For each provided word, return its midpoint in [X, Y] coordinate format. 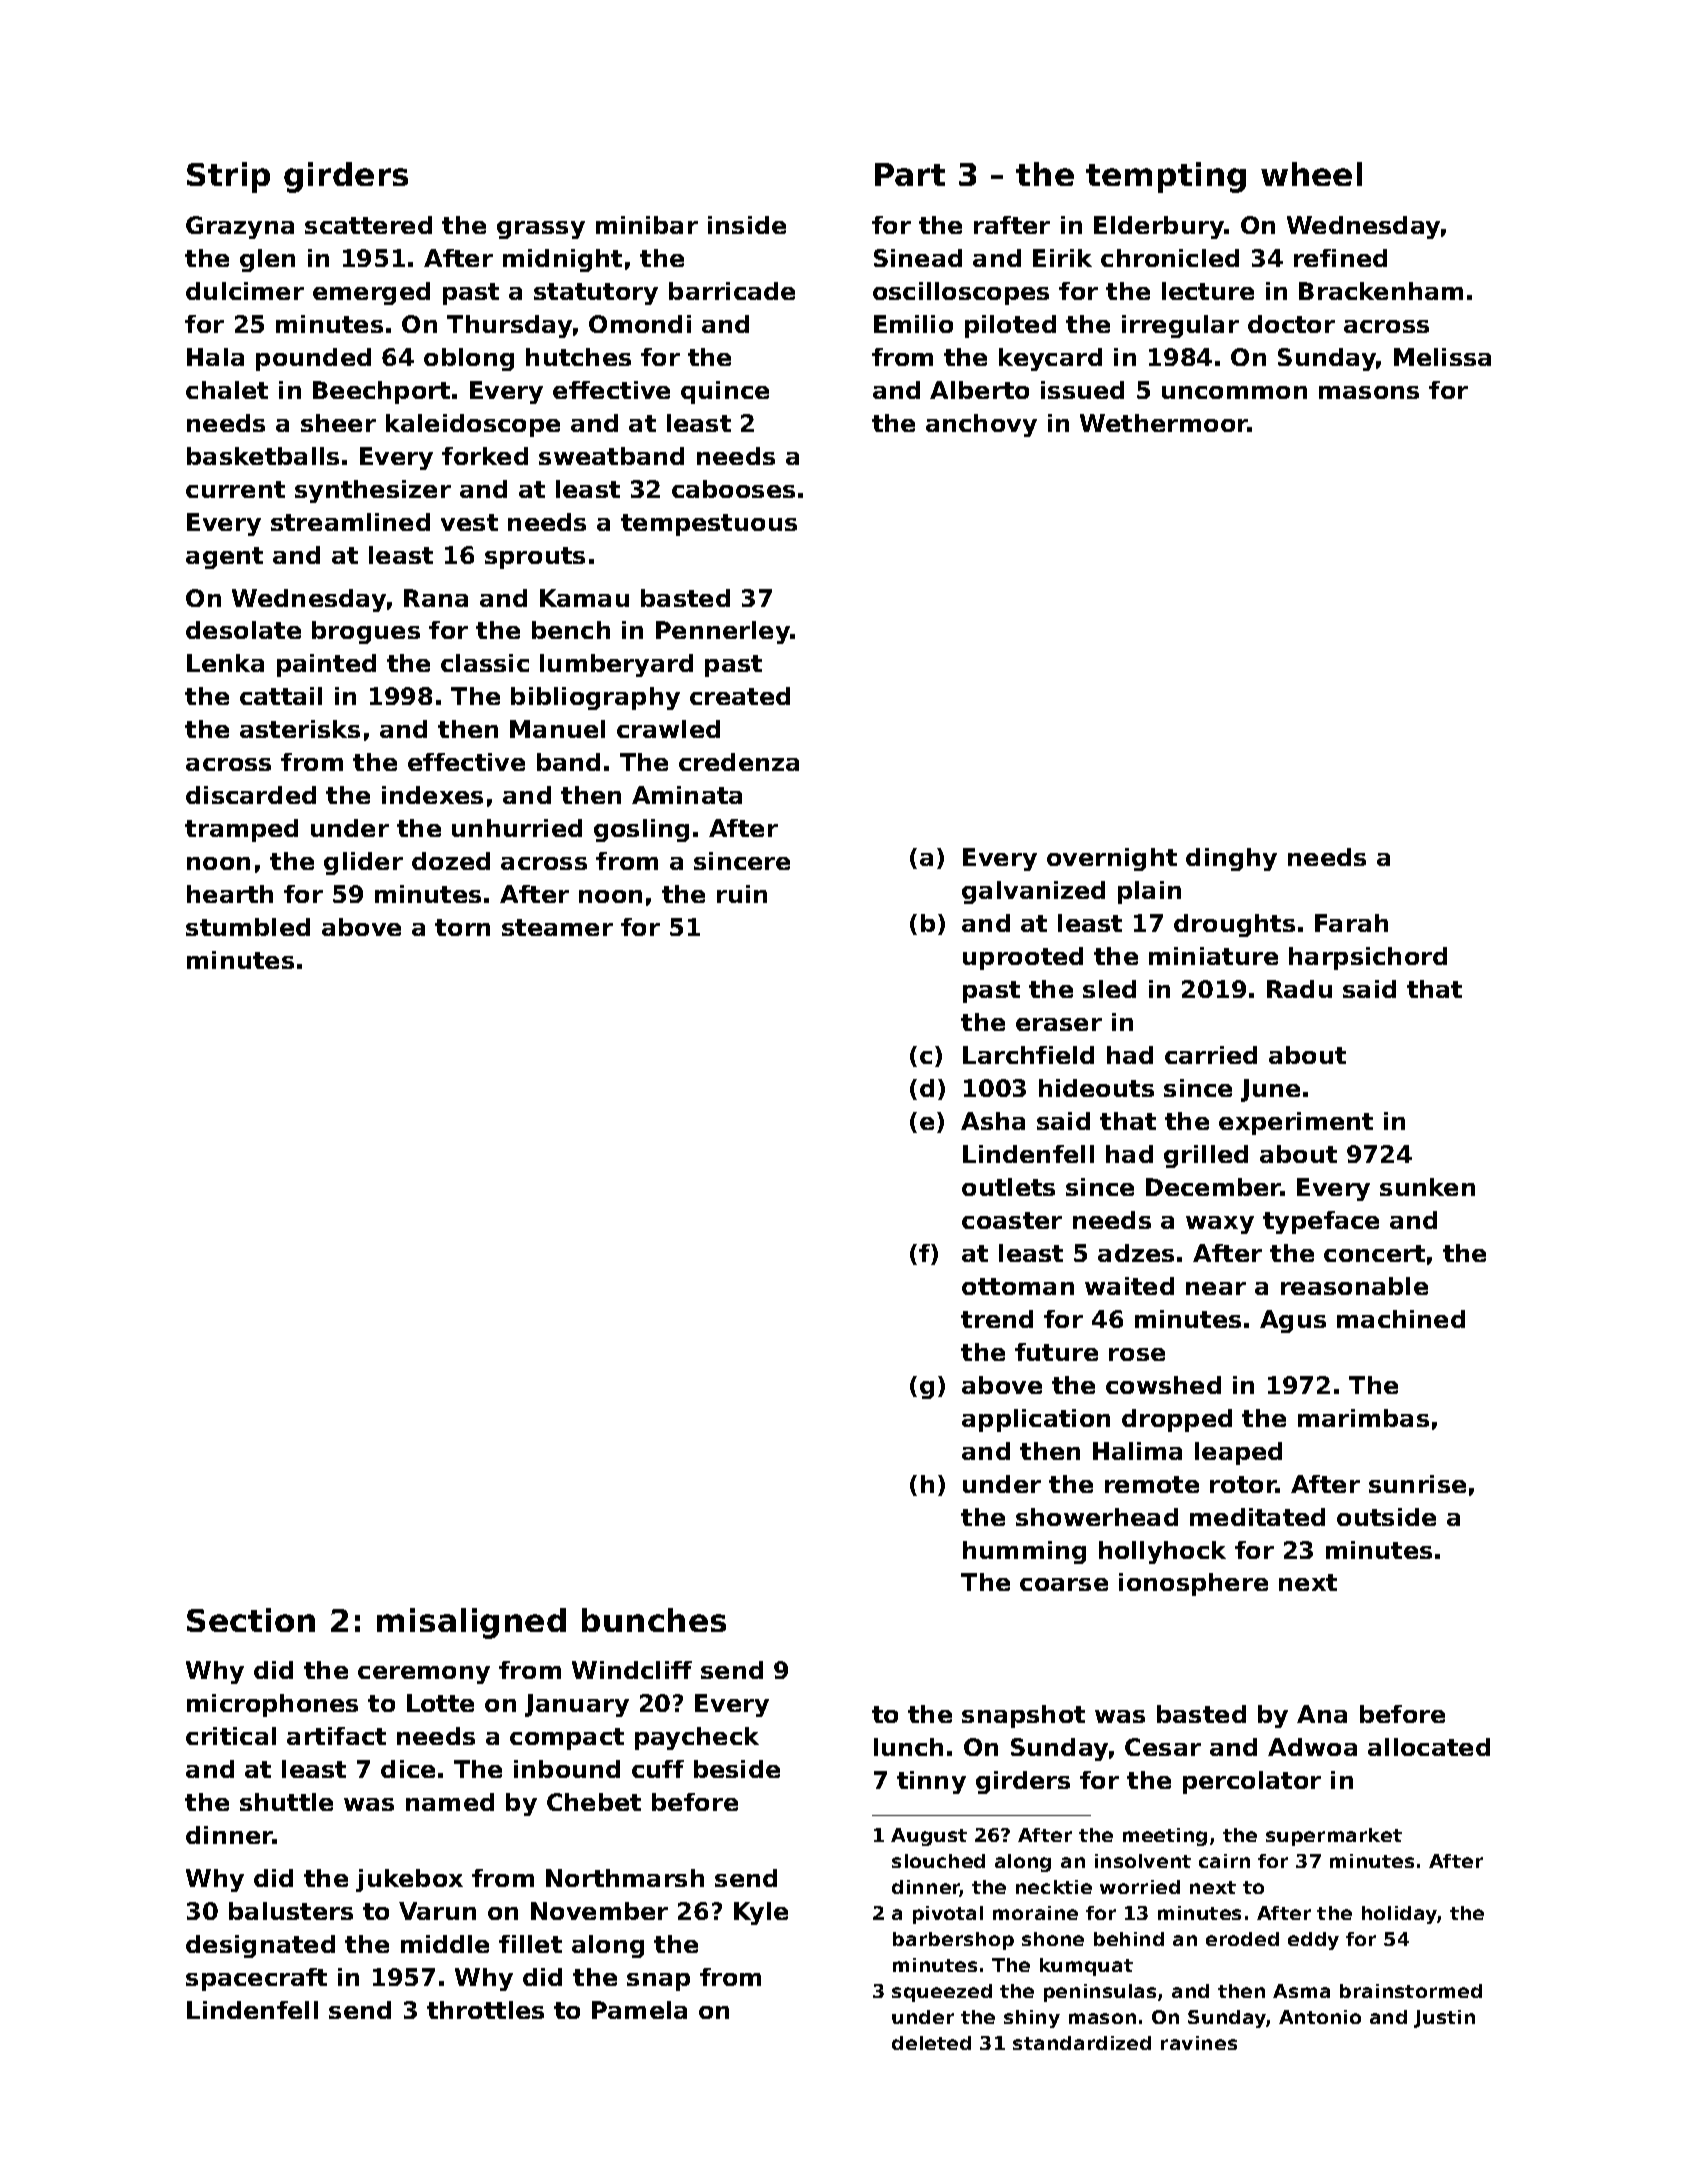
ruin [742, 894]
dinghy [1231, 859]
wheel [1311, 174]
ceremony [424, 1675]
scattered [368, 225]
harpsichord [1368, 958]
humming [1024, 1552]
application [1036, 1420]
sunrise [1417, 1484]
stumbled [248, 927]
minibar [647, 225]
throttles [485, 2010]
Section [251, 1620]
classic [485, 663]
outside [1386, 1517]
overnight [1112, 859]
